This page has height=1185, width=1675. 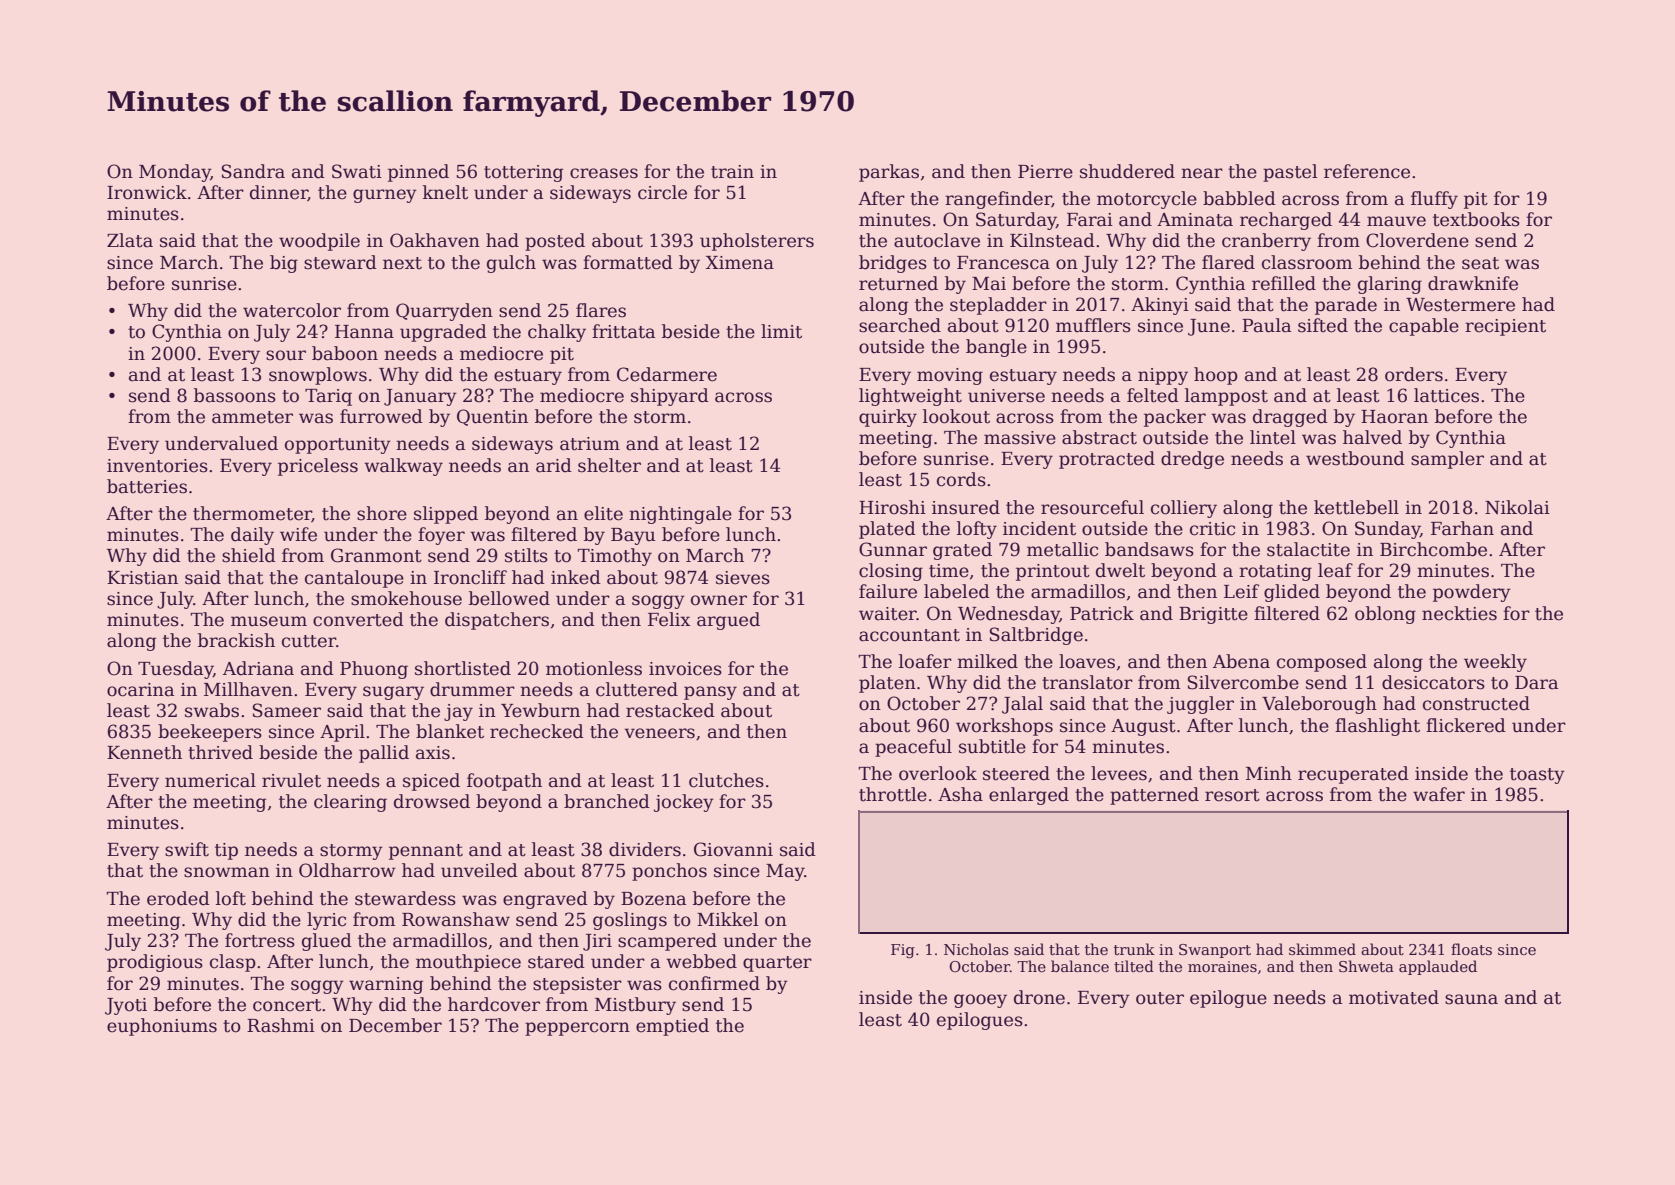 I want to click on opportunity, so click(x=338, y=445).
